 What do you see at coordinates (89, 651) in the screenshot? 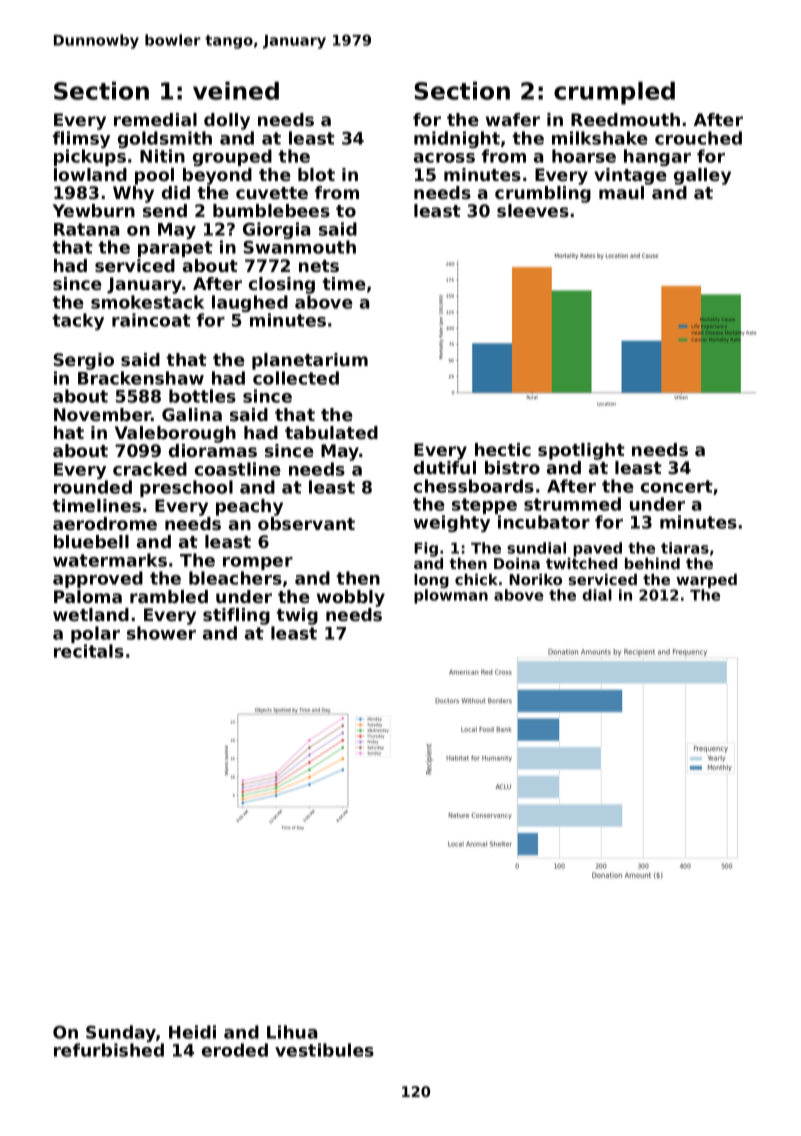
I see `recitals` at bounding box center [89, 651].
